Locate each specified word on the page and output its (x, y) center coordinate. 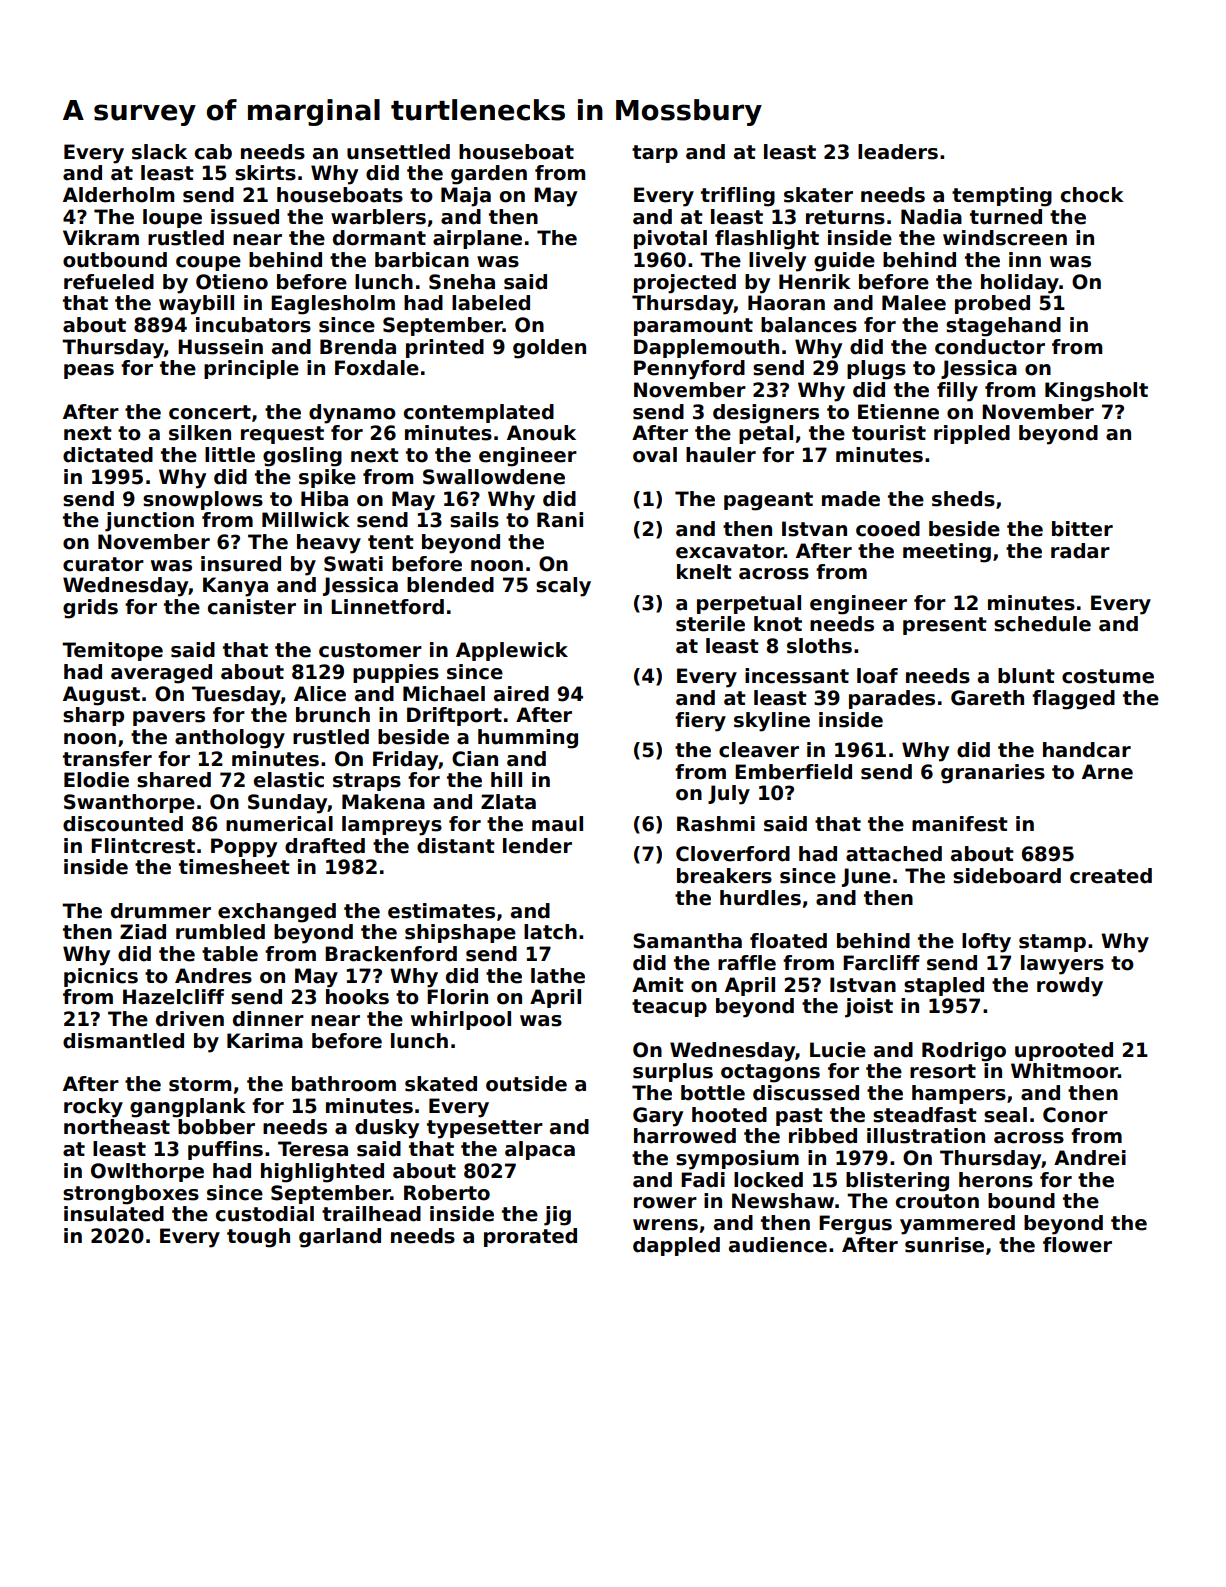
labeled (491, 303)
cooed (888, 529)
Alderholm (118, 195)
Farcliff (881, 963)
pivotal (670, 239)
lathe (558, 976)
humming (528, 739)
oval (655, 455)
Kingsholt (1096, 392)
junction (149, 522)
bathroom (344, 1084)
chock (1092, 195)
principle (251, 369)
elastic (289, 780)
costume (1108, 676)
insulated (114, 1214)
